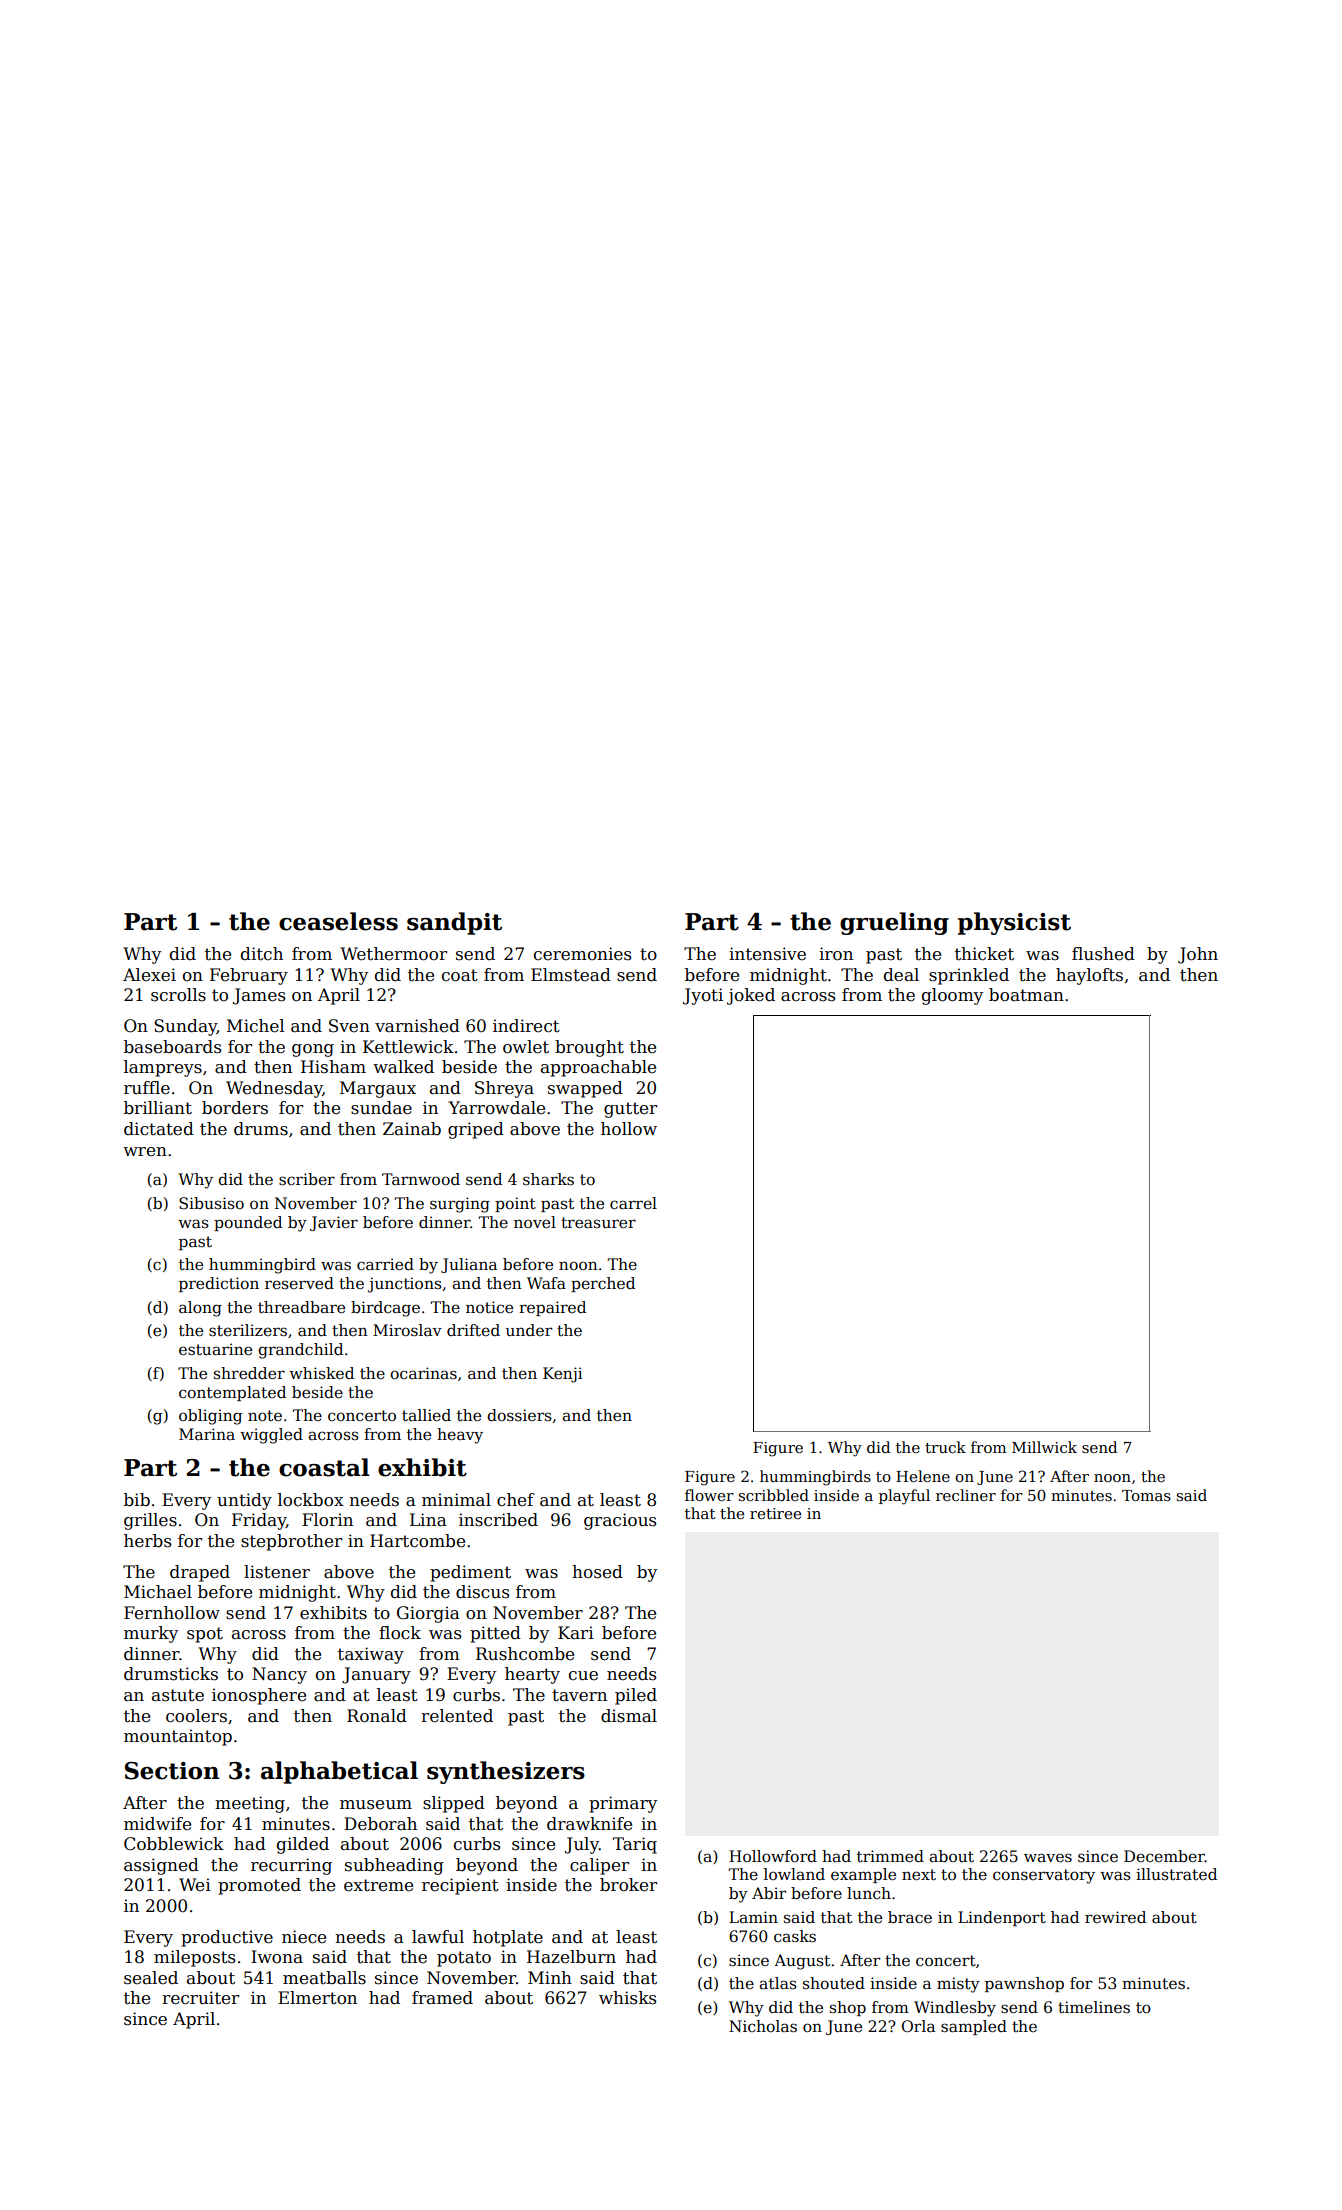 This screenshot has height=2210, width=1342. Describe the element at coordinates (582, 954) in the screenshot. I see `ceremonies` at that location.
